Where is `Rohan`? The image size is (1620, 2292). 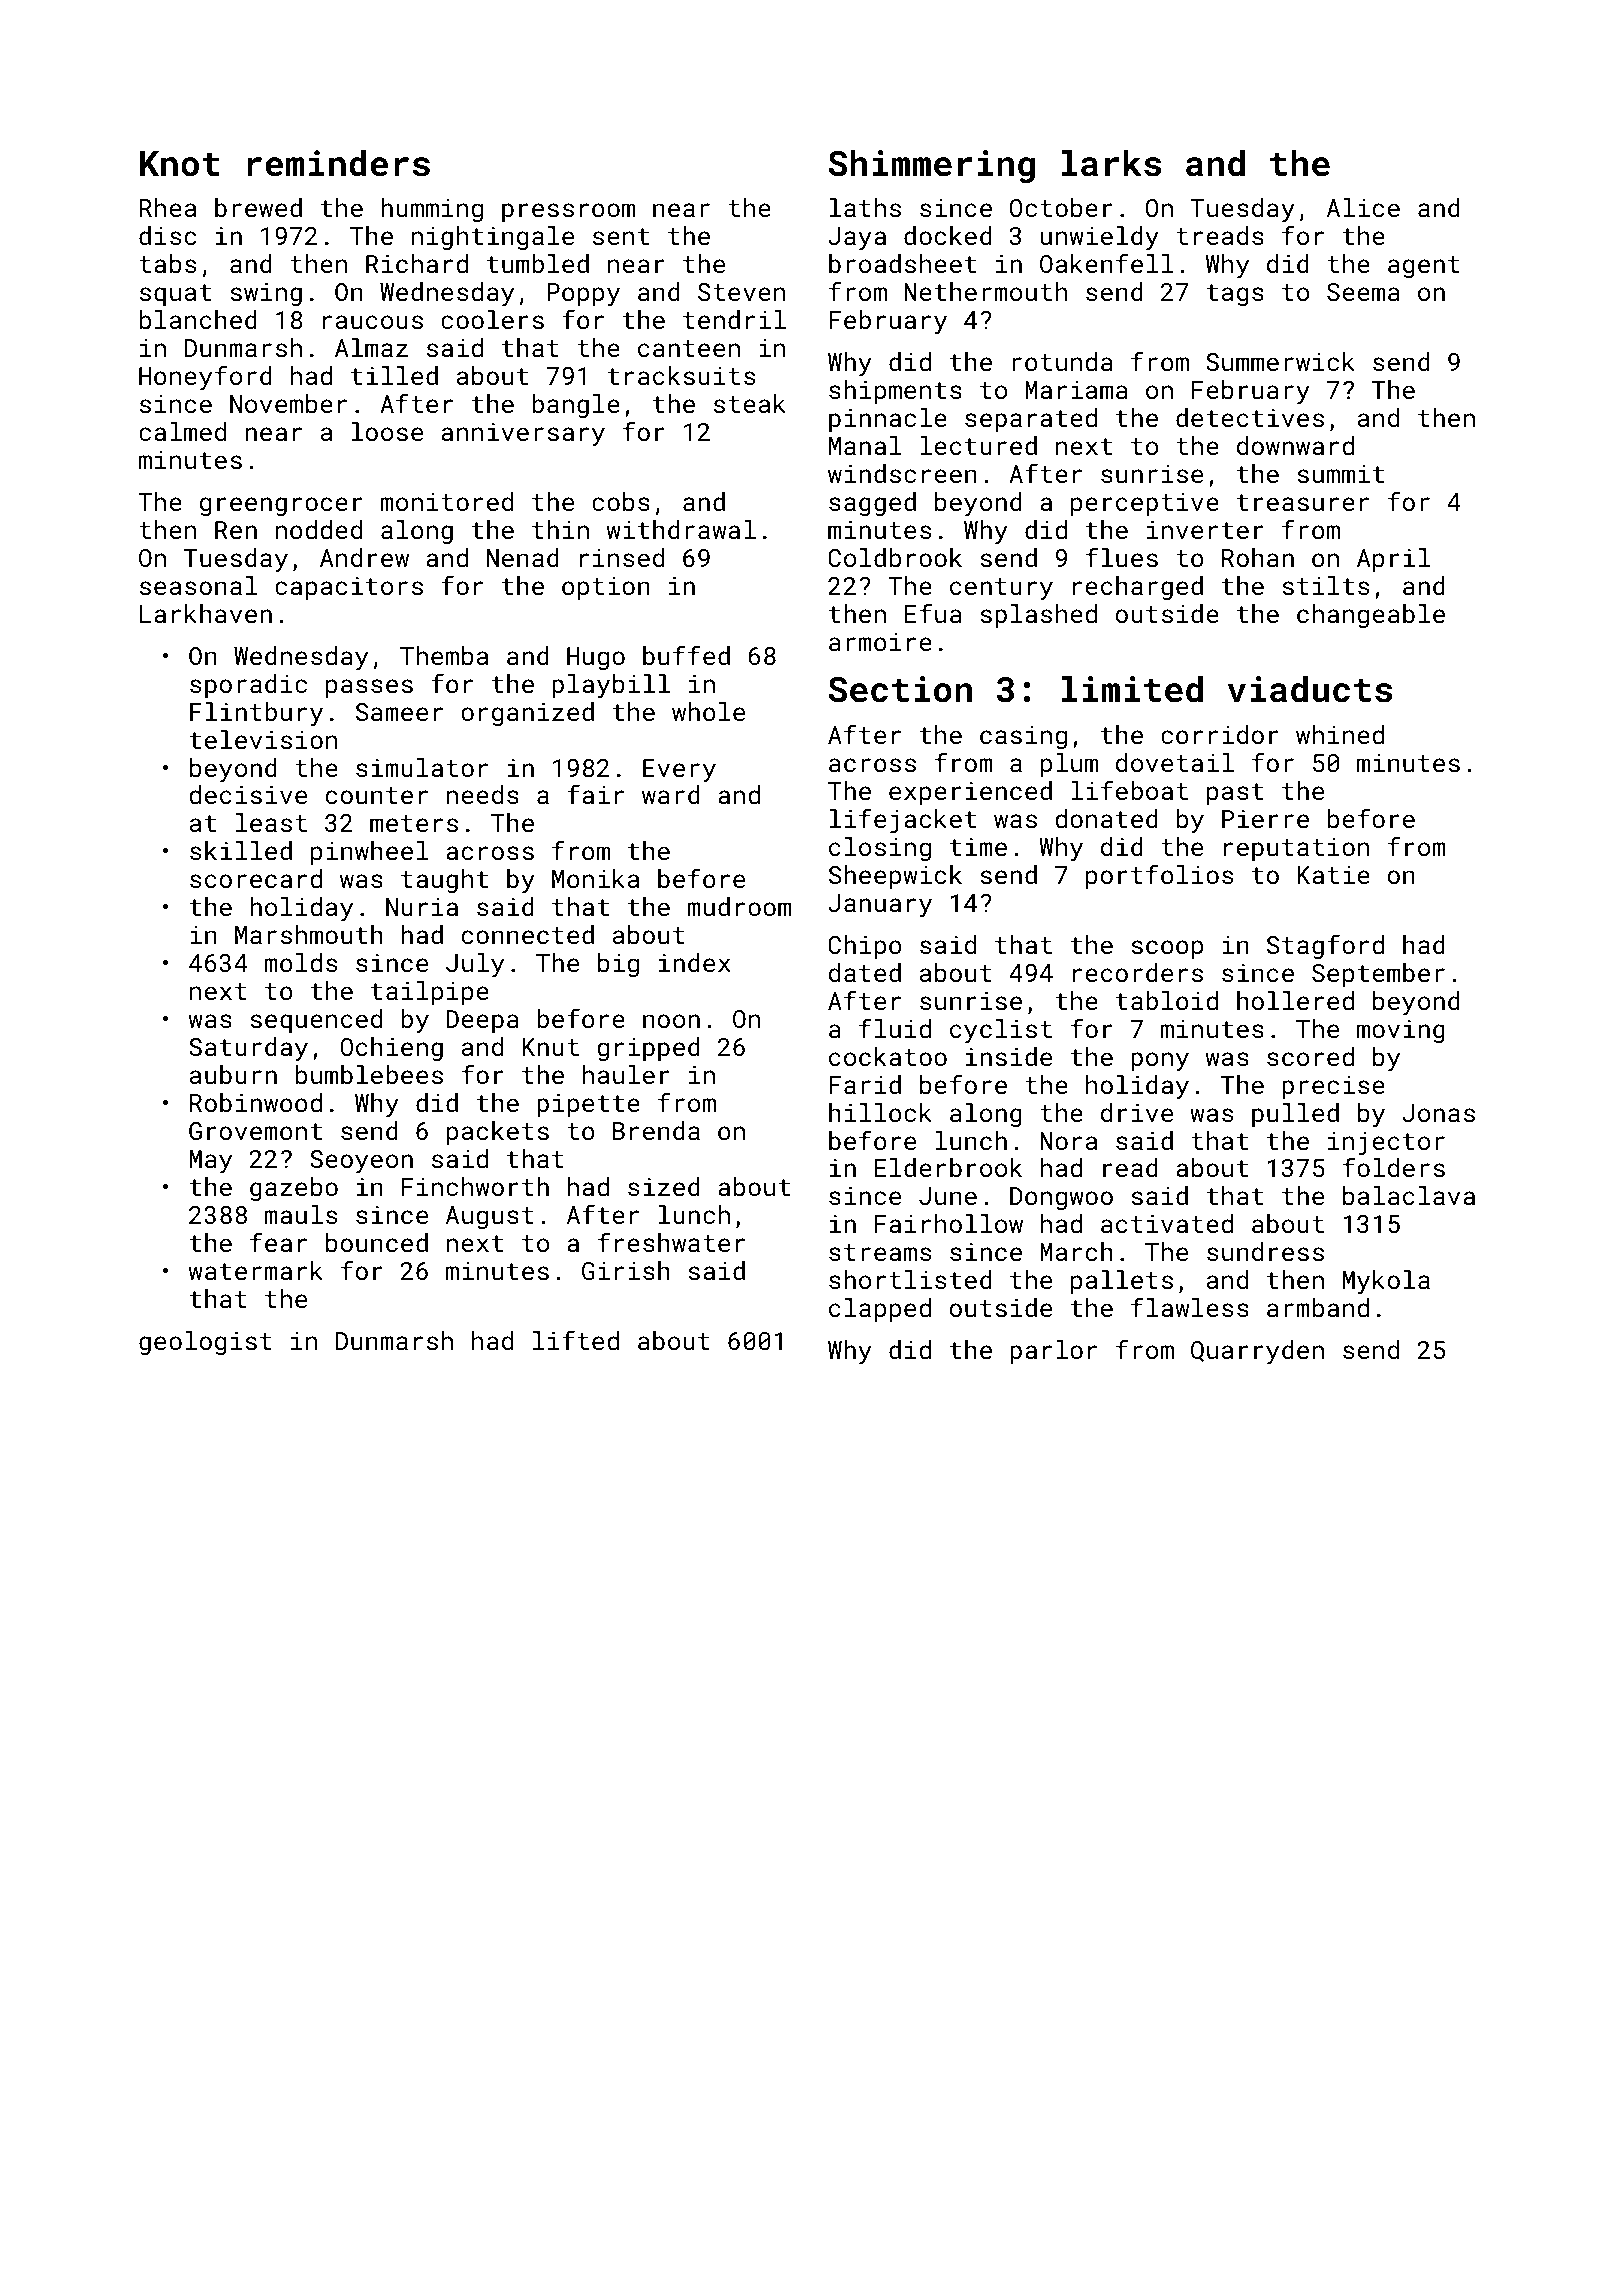
Rohan is located at coordinates (1258, 557).
